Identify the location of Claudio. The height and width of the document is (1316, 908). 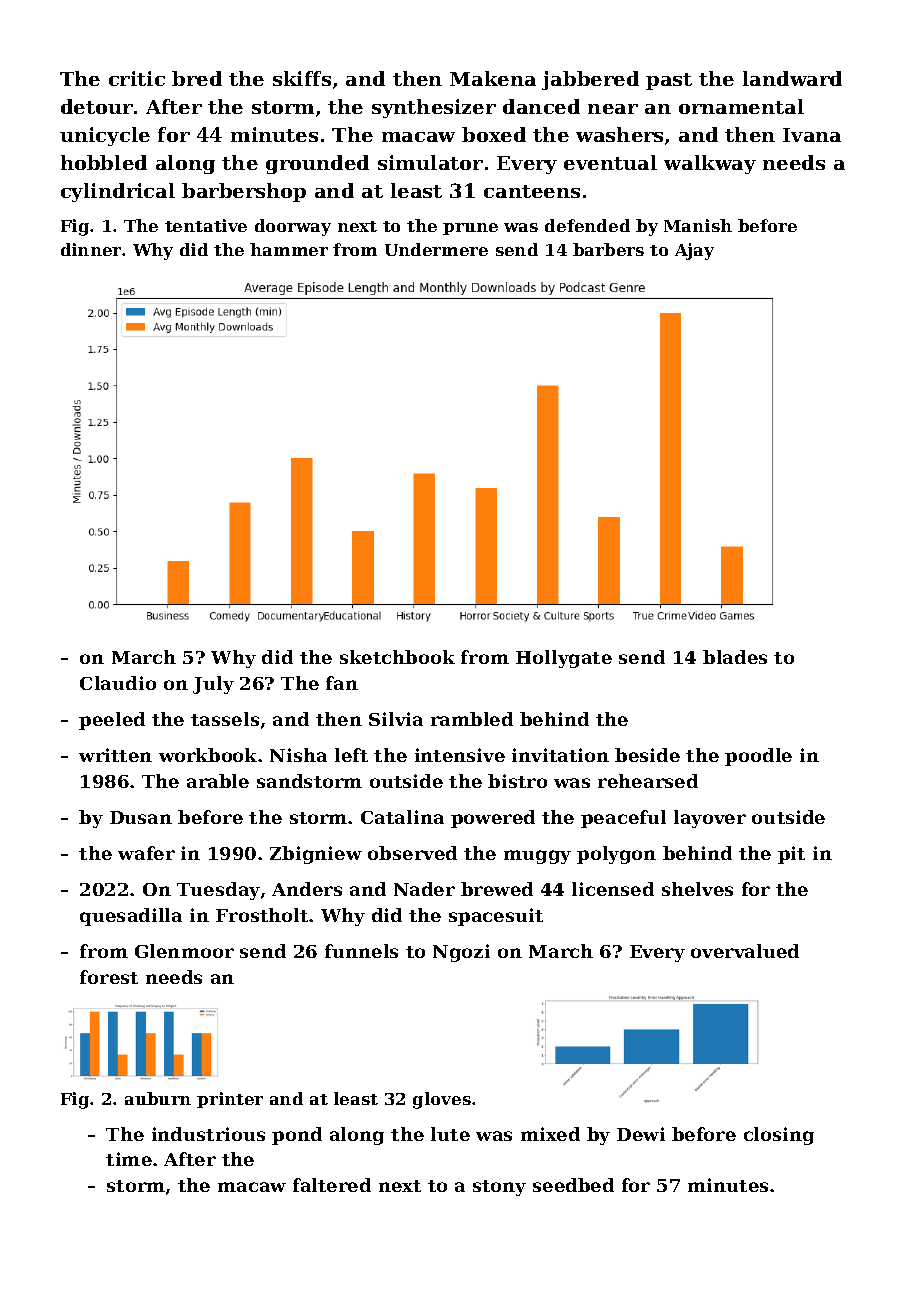
(118, 683).
